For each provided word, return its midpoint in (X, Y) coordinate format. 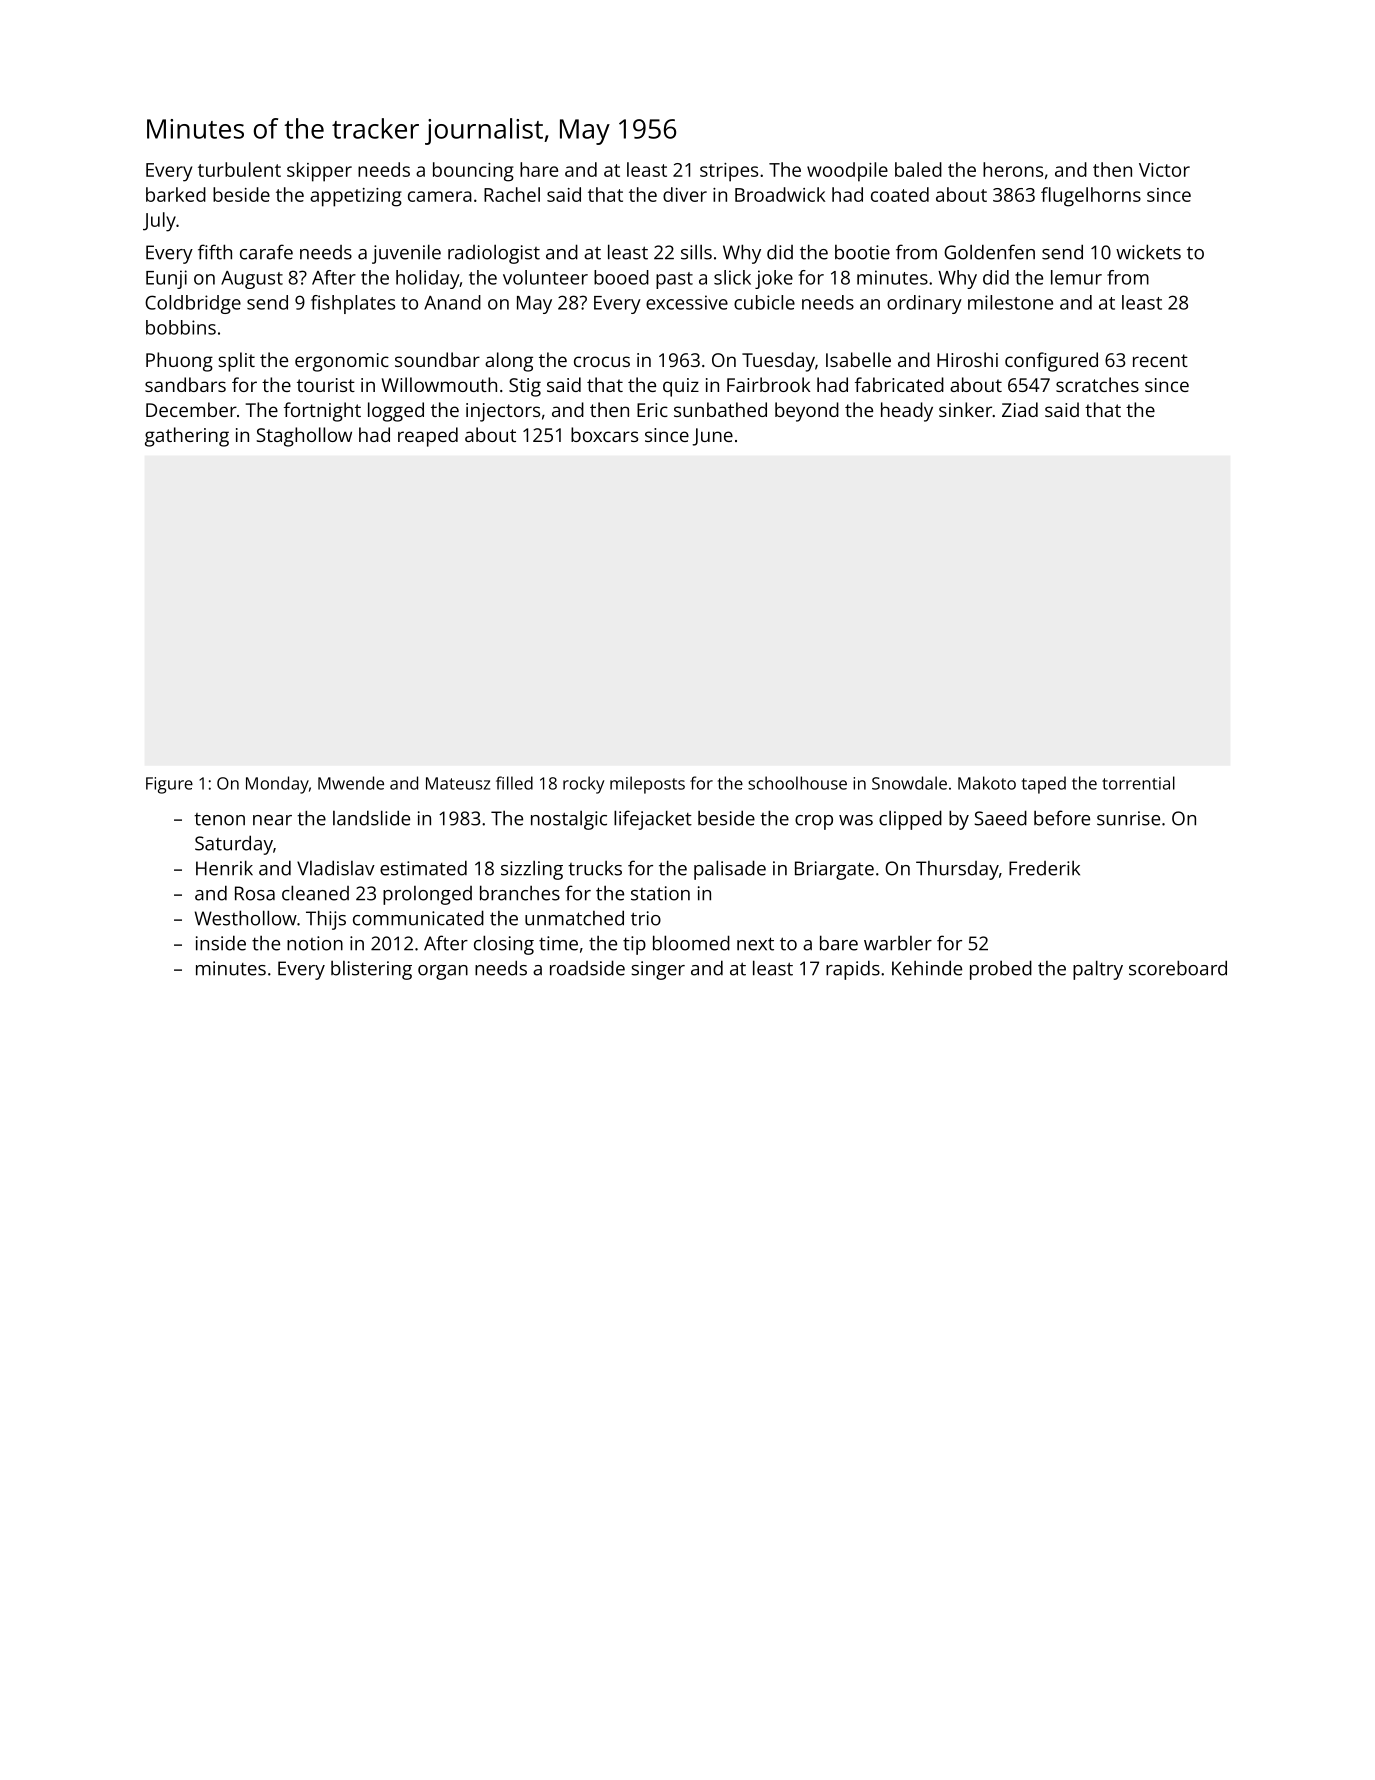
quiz (681, 387)
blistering (371, 970)
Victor (1164, 170)
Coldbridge (193, 304)
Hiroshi (967, 359)
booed (621, 277)
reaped (428, 437)
